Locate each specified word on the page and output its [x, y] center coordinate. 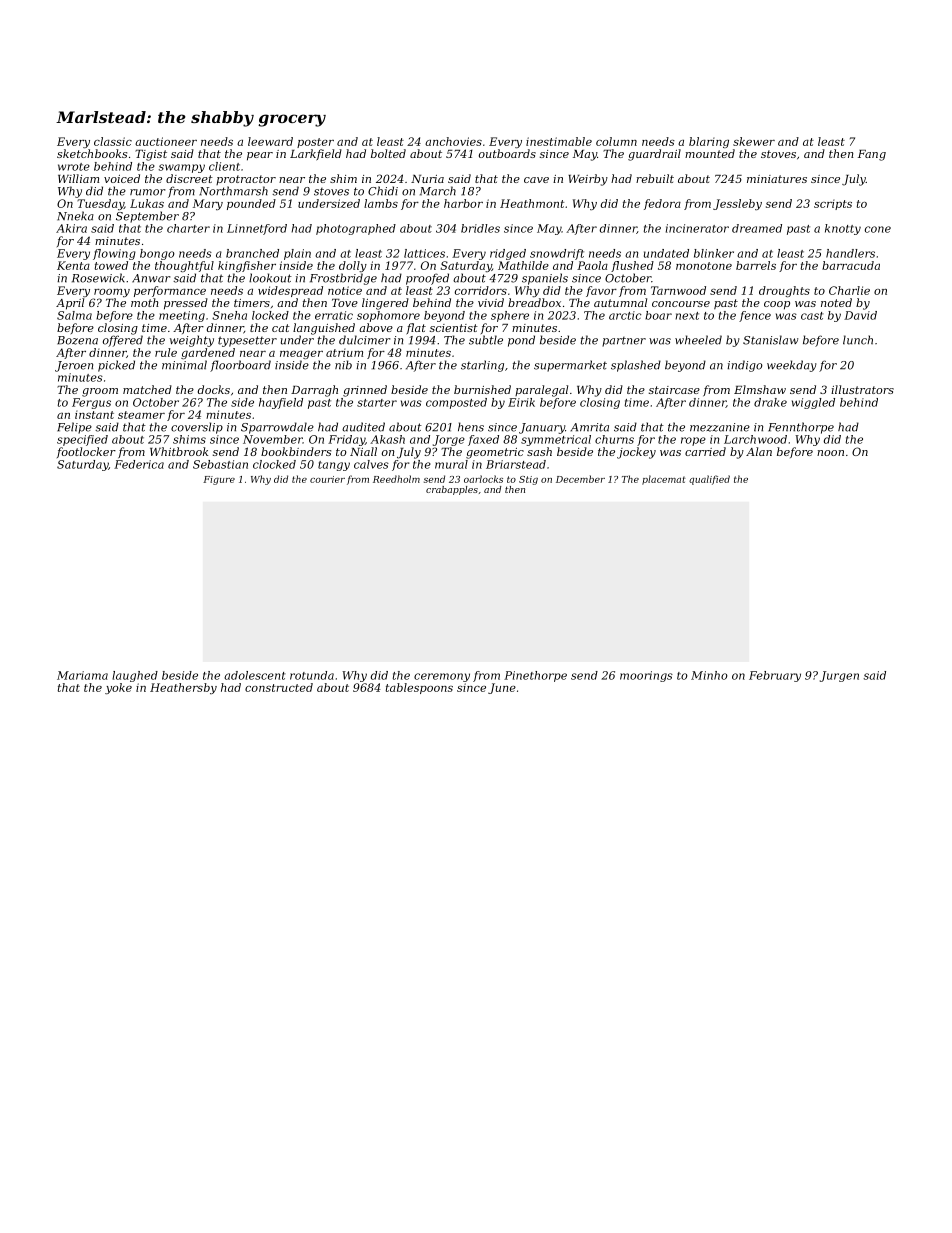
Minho [709, 675]
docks [214, 389]
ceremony [442, 677]
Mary [208, 204]
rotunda [312, 675]
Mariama [82, 675]
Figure [219, 480]
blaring [709, 142]
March [438, 191]
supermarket [570, 366]
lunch [858, 340]
